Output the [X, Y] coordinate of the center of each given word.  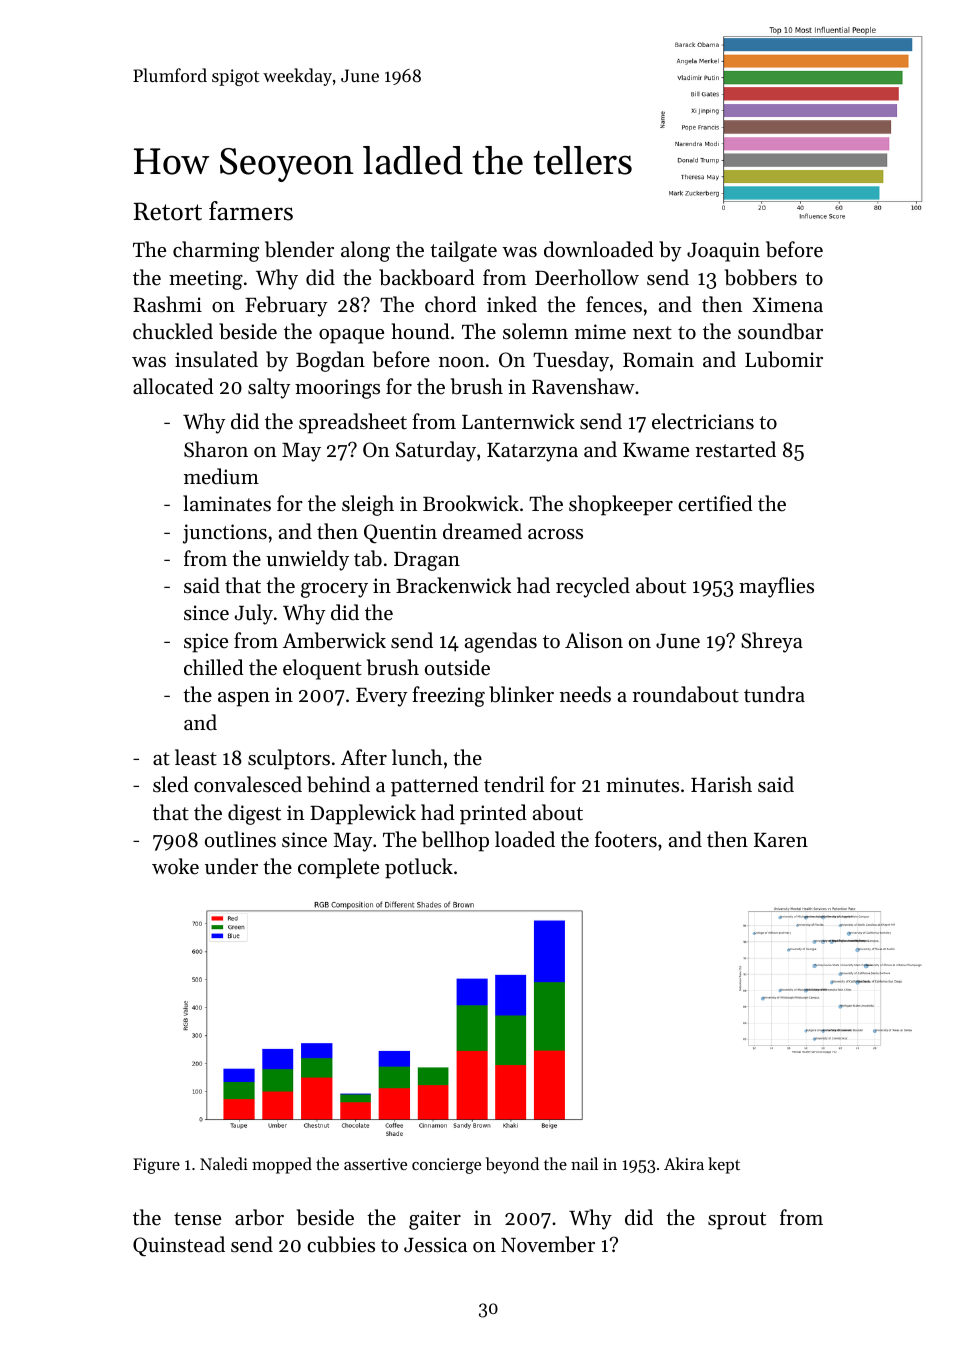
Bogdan [330, 361]
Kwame [656, 450]
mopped [282, 1165]
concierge [446, 1166]
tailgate [463, 251]
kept [724, 1165]
